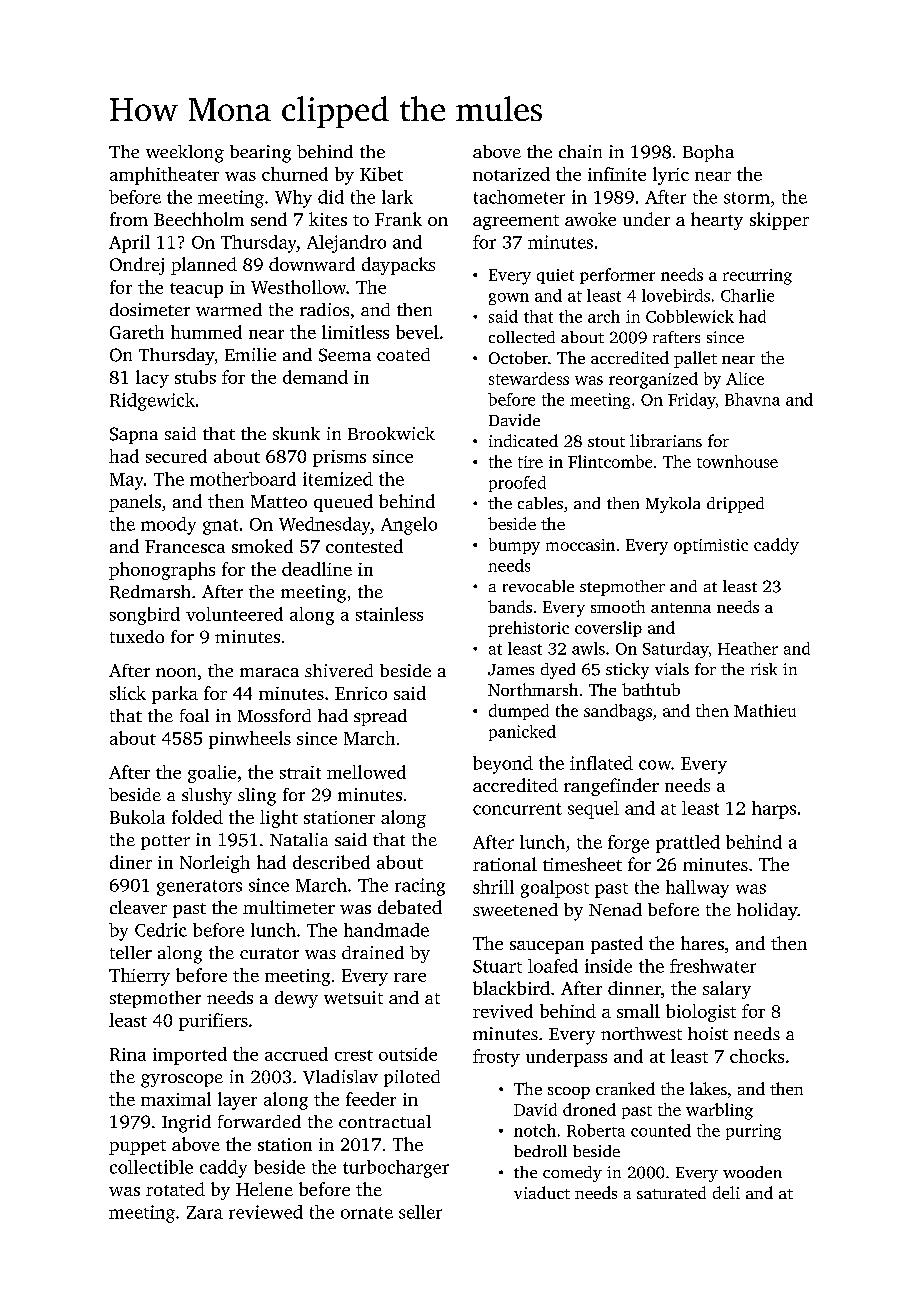 The image size is (924, 1308). Describe the element at coordinates (627, 671) in the page. I see `sticky` at that location.
